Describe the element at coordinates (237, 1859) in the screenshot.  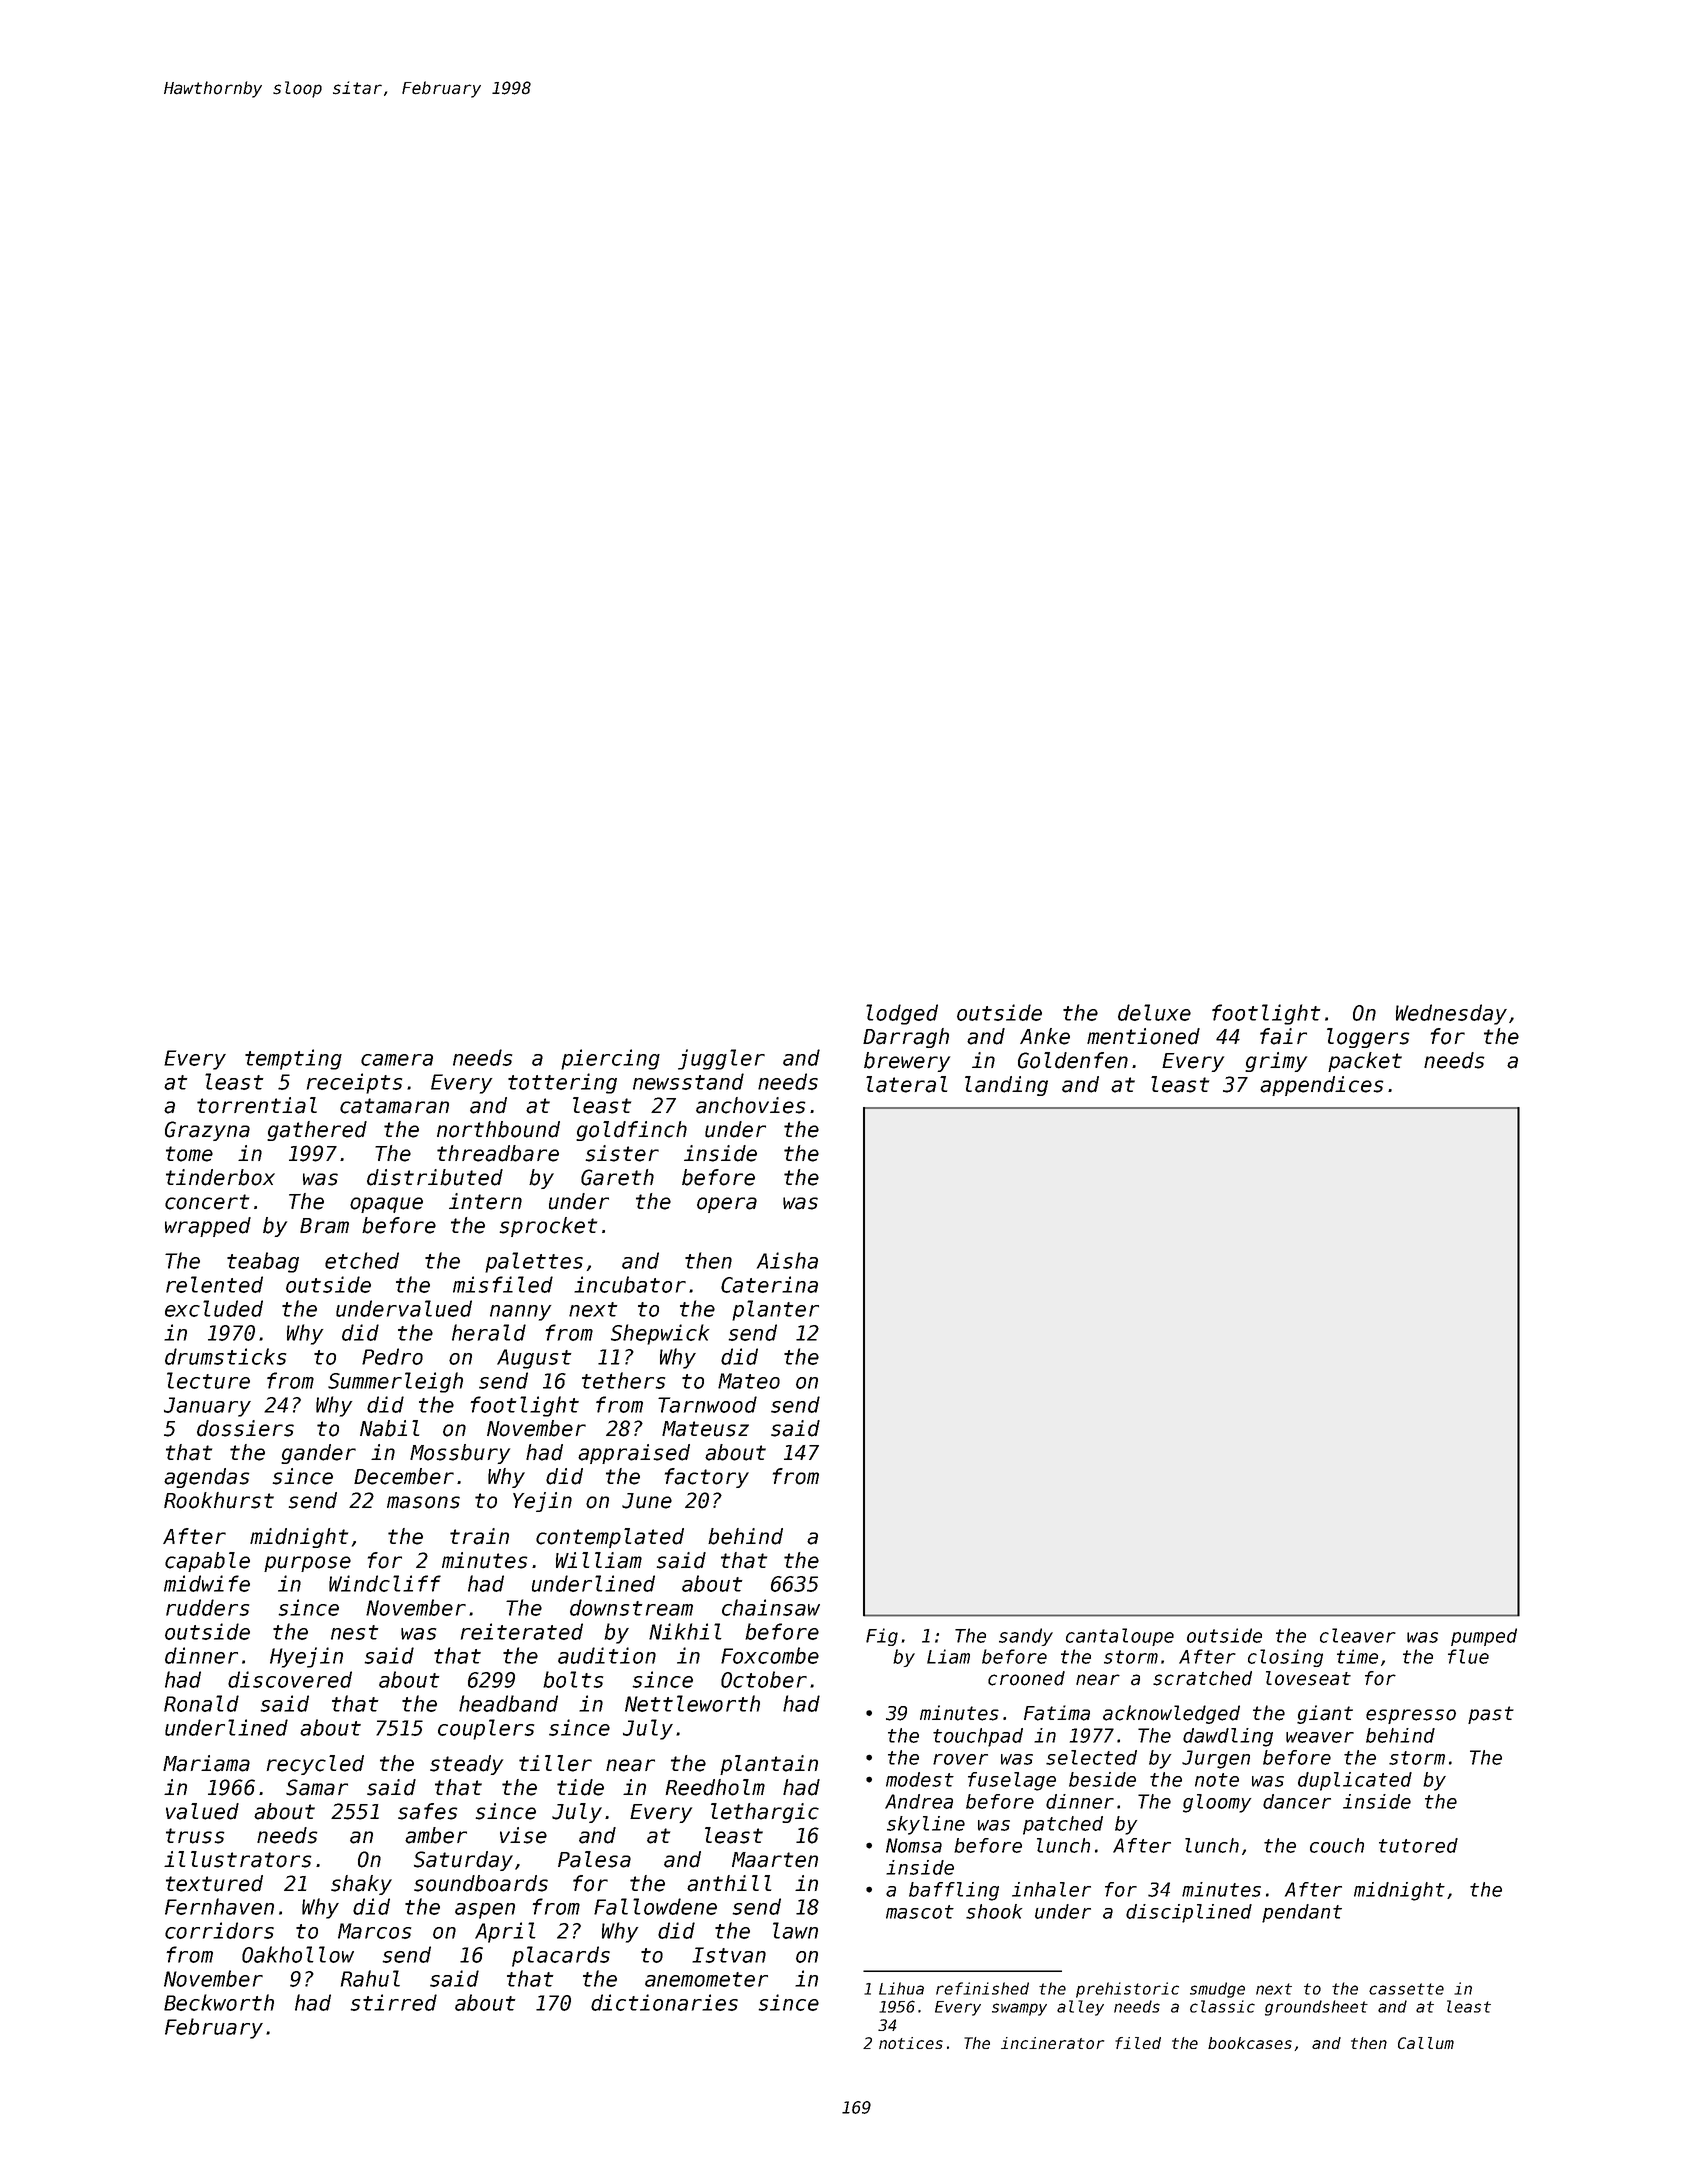
I see `illustrators` at that location.
